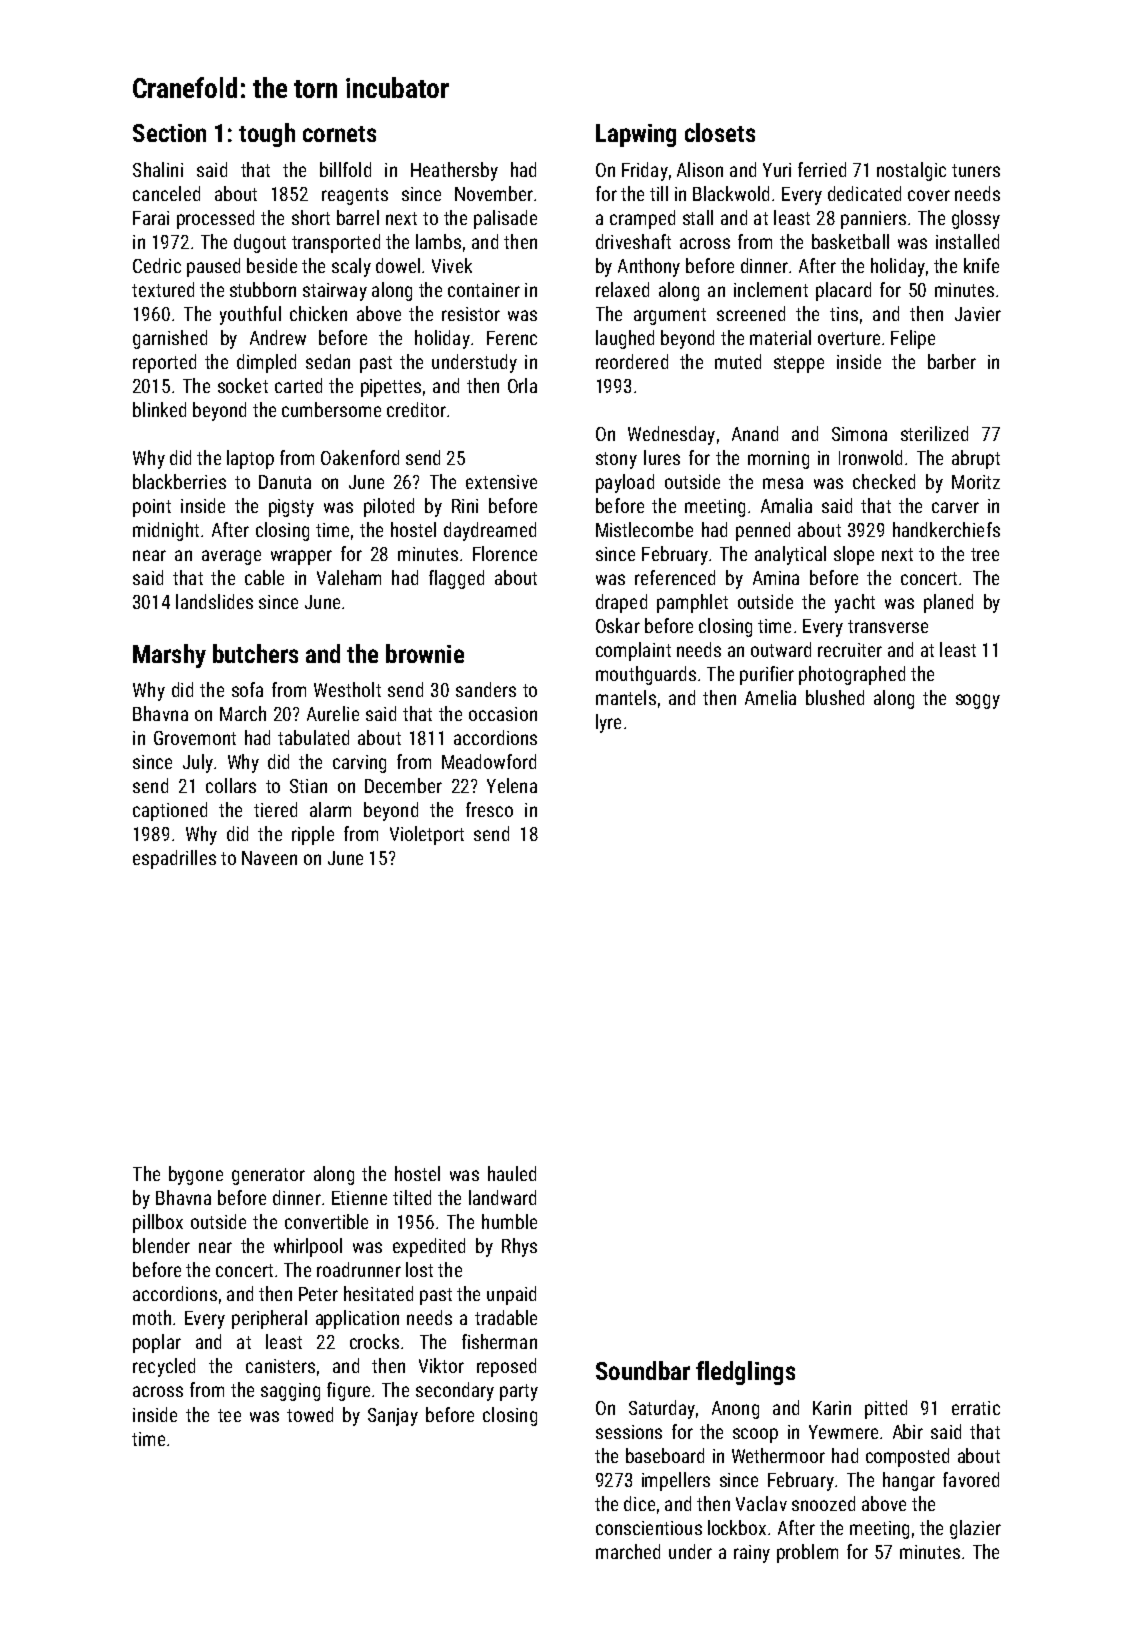  I want to click on Amelia, so click(770, 697).
